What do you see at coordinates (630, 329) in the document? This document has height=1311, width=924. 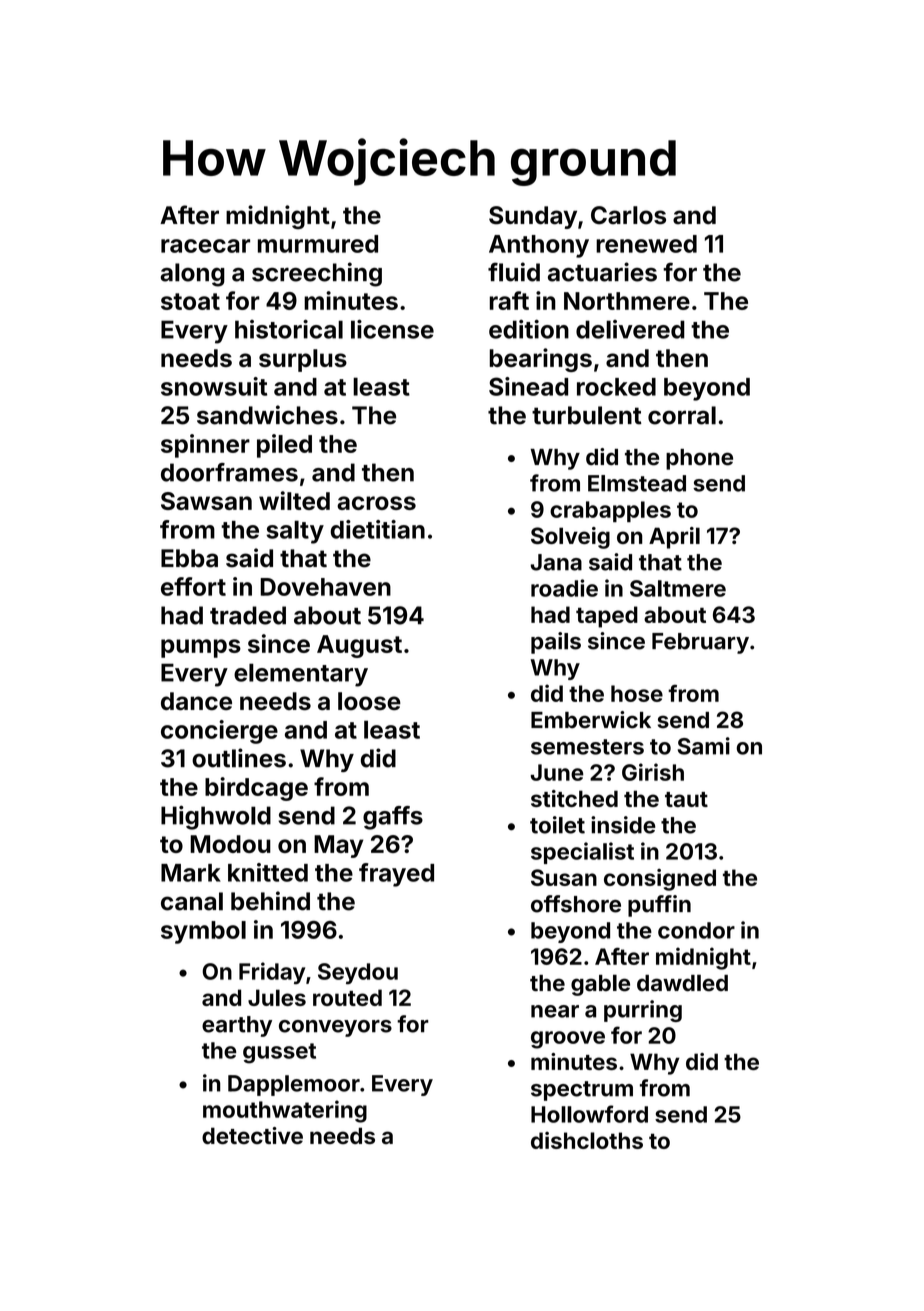 I see `delivered` at bounding box center [630, 329].
